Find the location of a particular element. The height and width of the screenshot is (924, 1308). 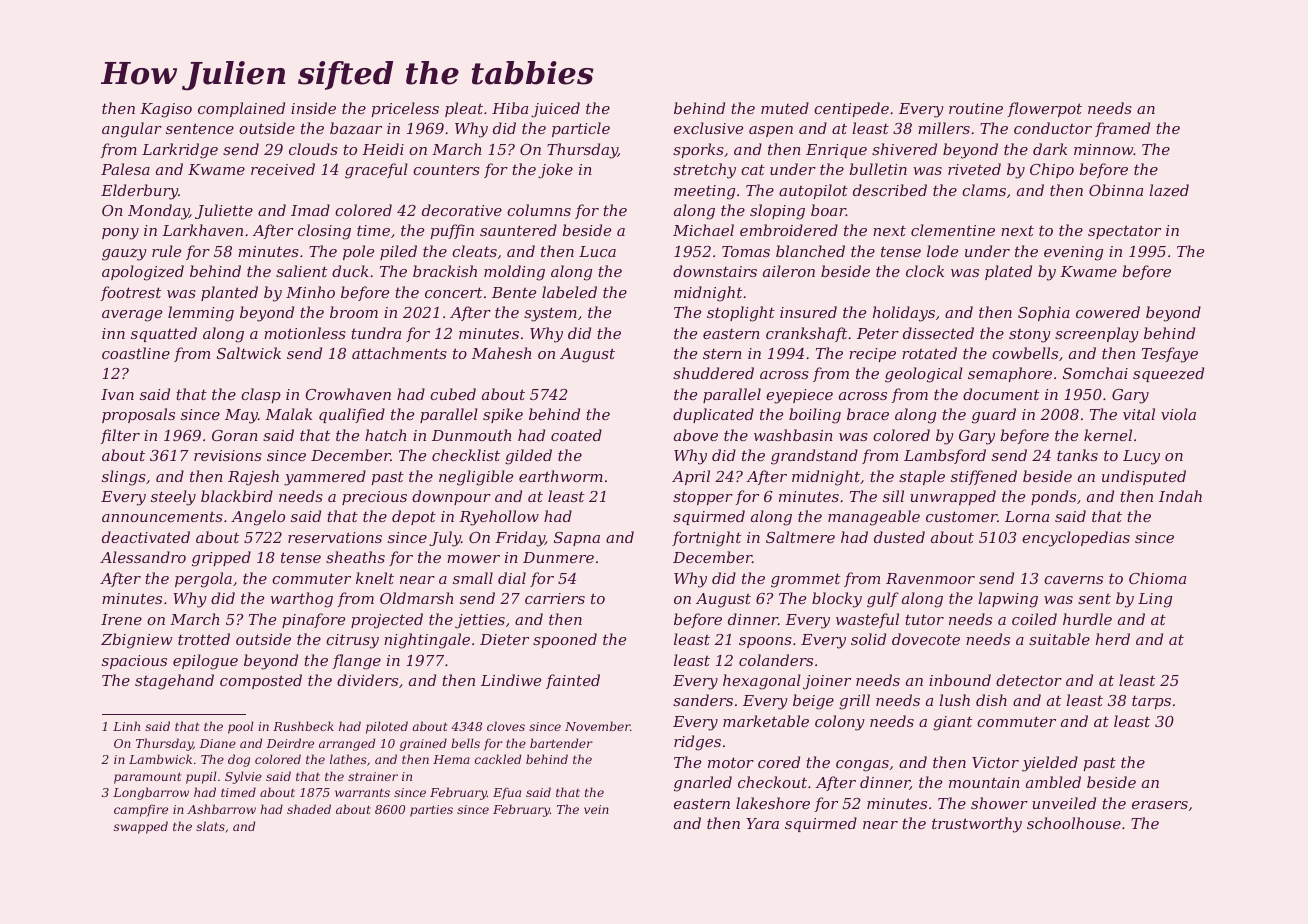

Palesa is located at coordinates (125, 169).
